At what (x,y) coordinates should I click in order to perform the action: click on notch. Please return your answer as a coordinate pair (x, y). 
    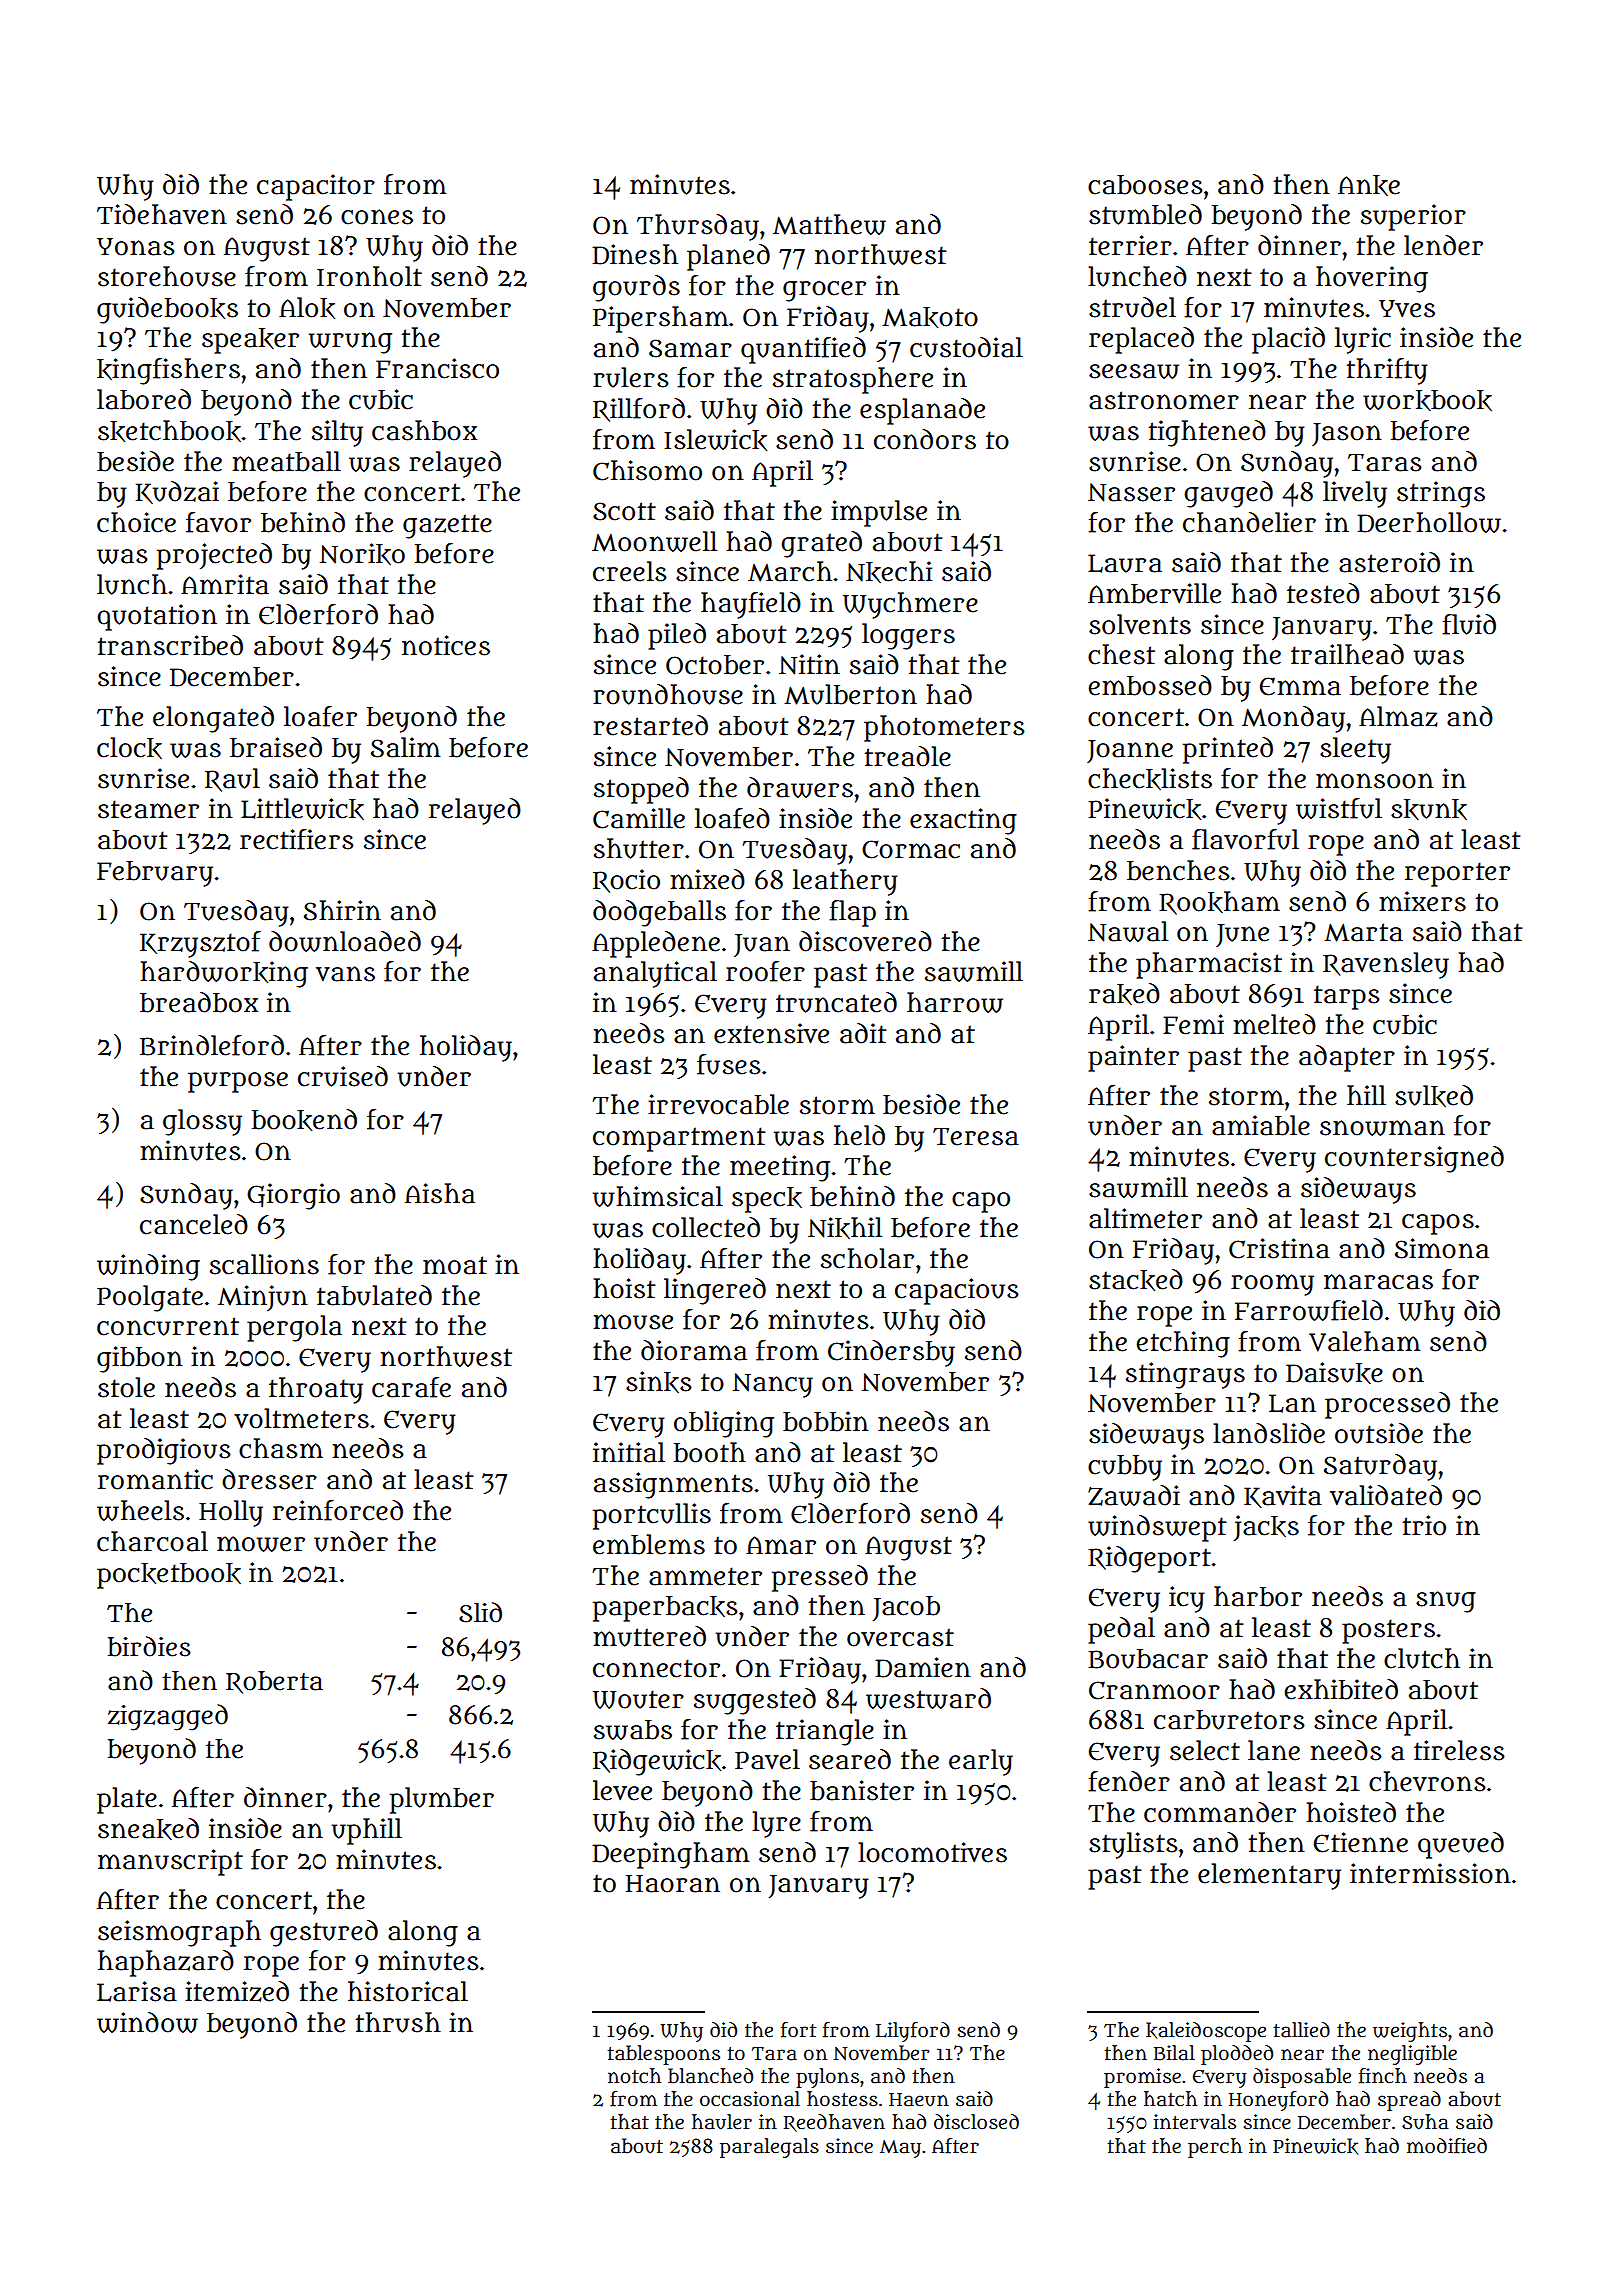
    Looking at the image, I should click on (634, 2076).
